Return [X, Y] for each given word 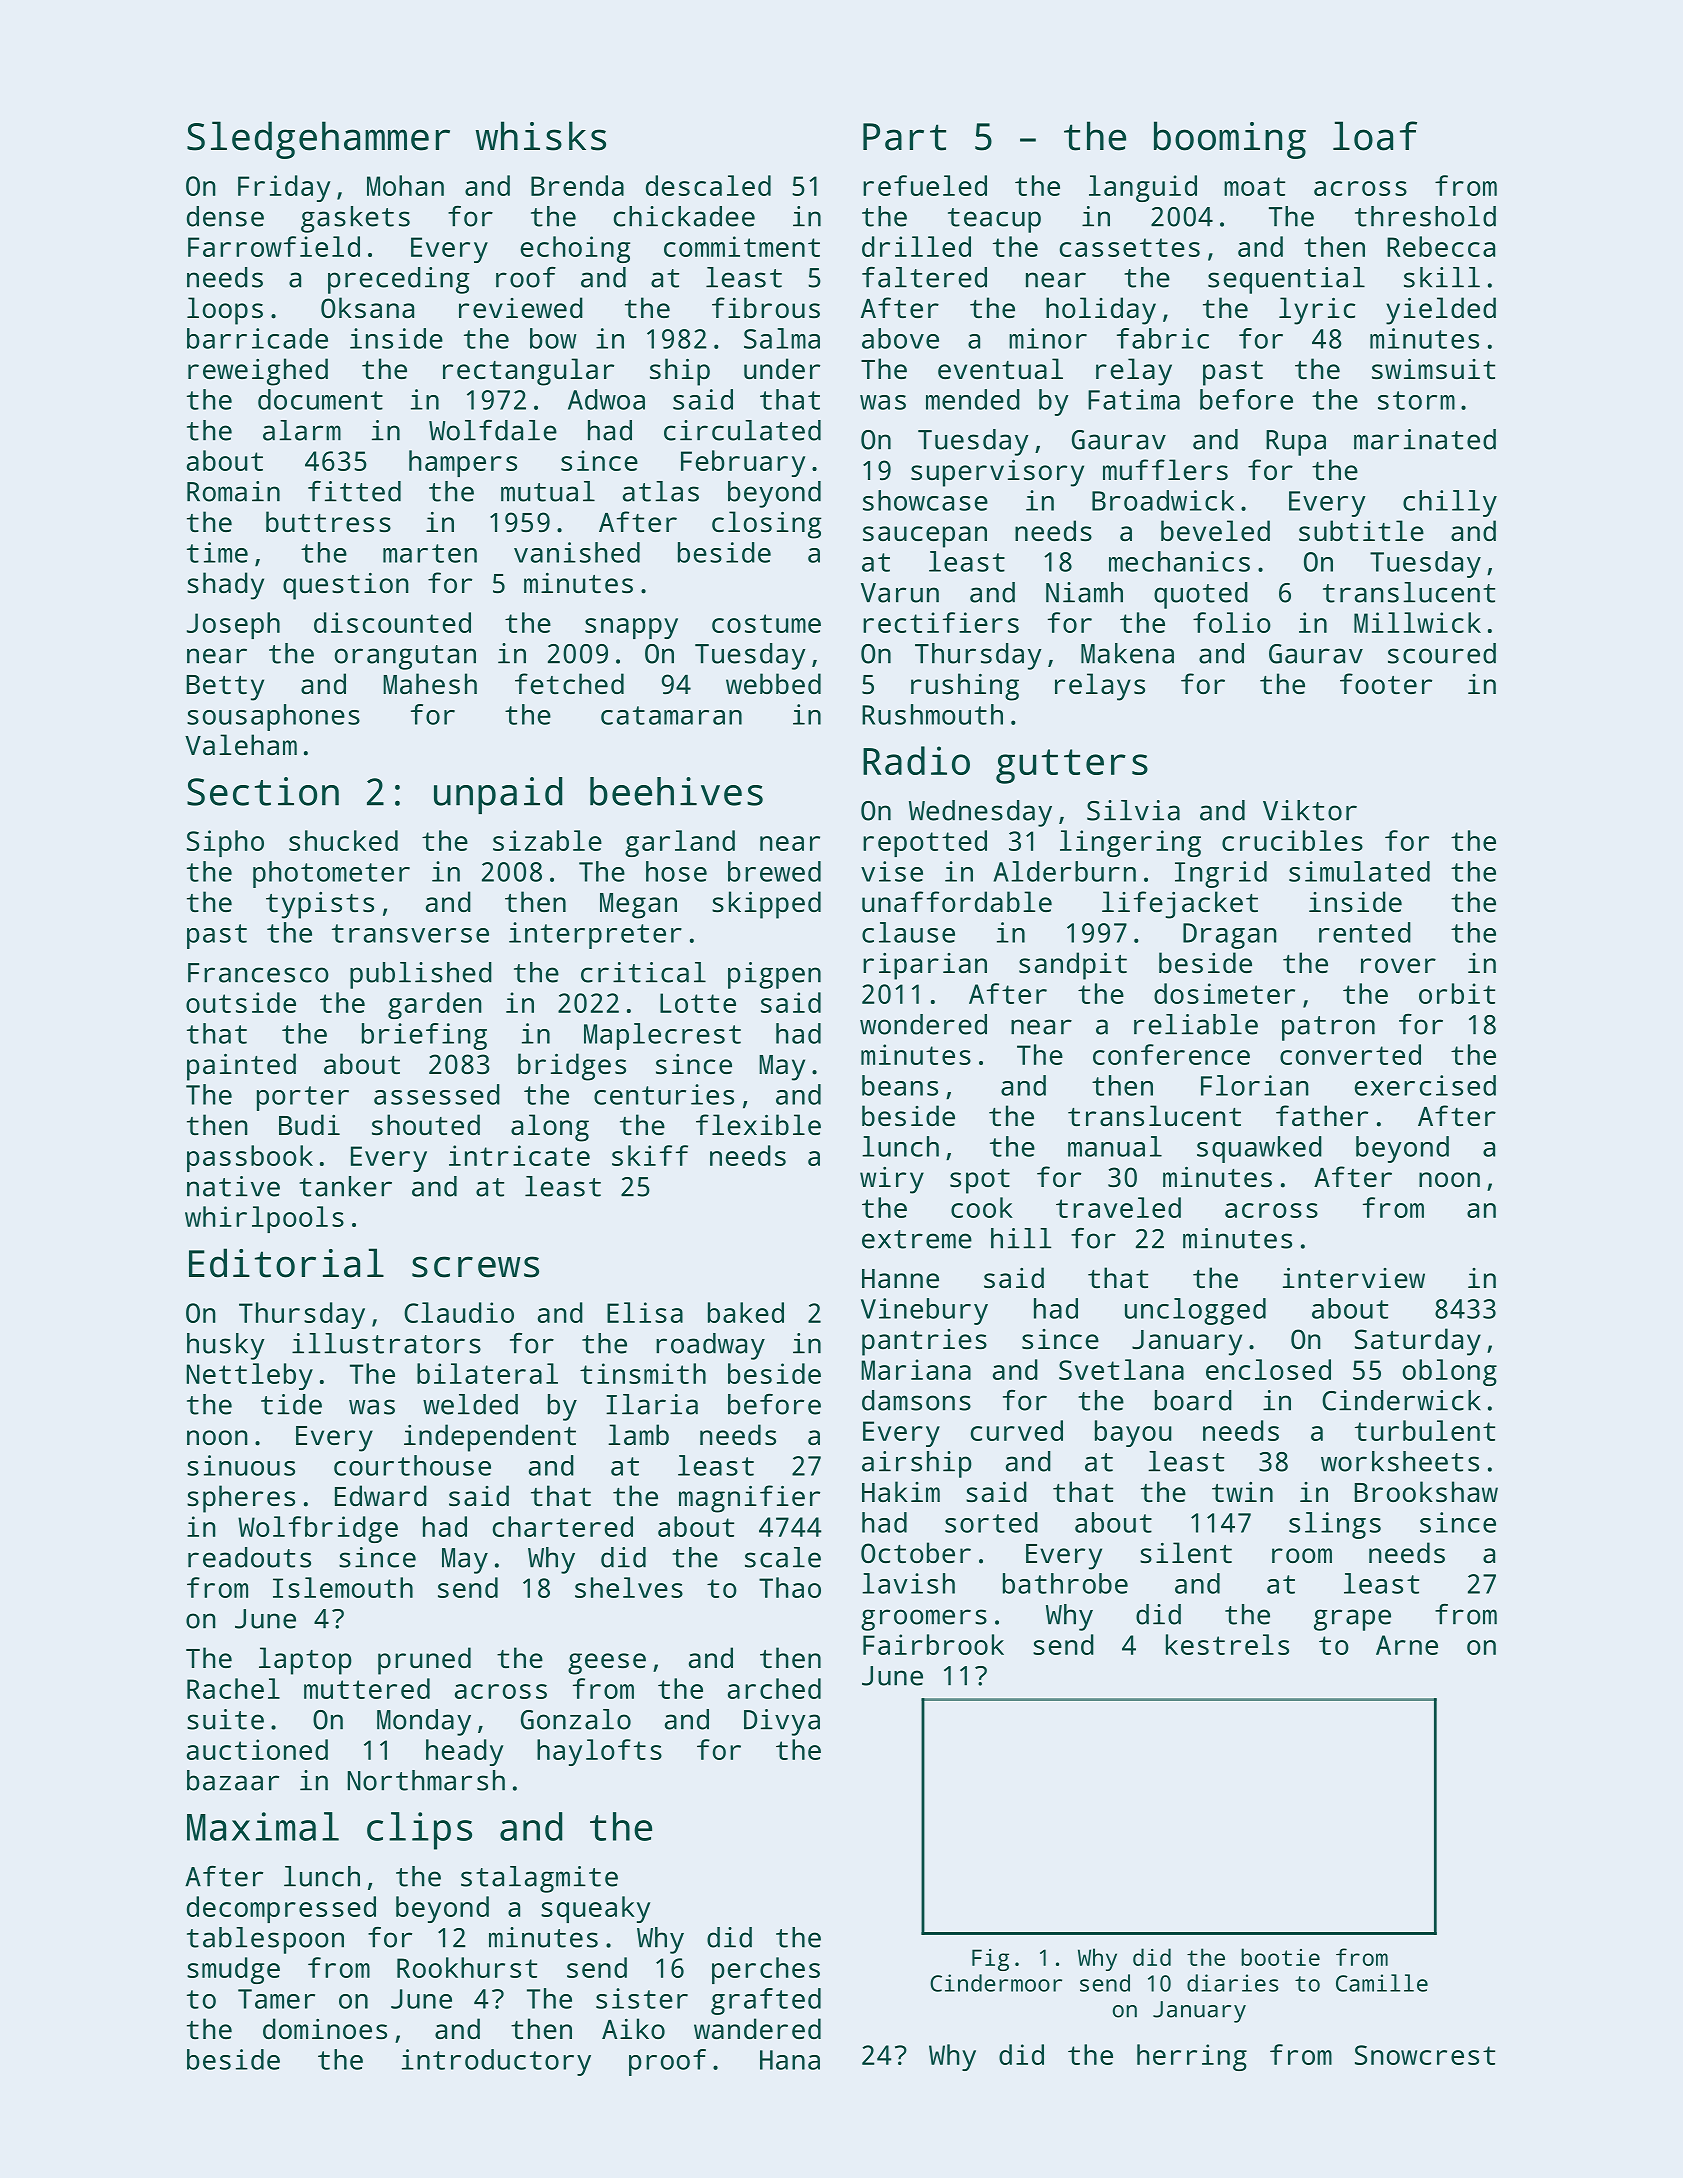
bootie [1280, 1957]
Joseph [233, 625]
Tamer [276, 1999]
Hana [790, 2060]
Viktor [1310, 810]
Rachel [233, 1688]
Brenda [577, 185]
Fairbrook [933, 1644]
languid [1143, 188]
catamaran [671, 715]
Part [904, 137]
